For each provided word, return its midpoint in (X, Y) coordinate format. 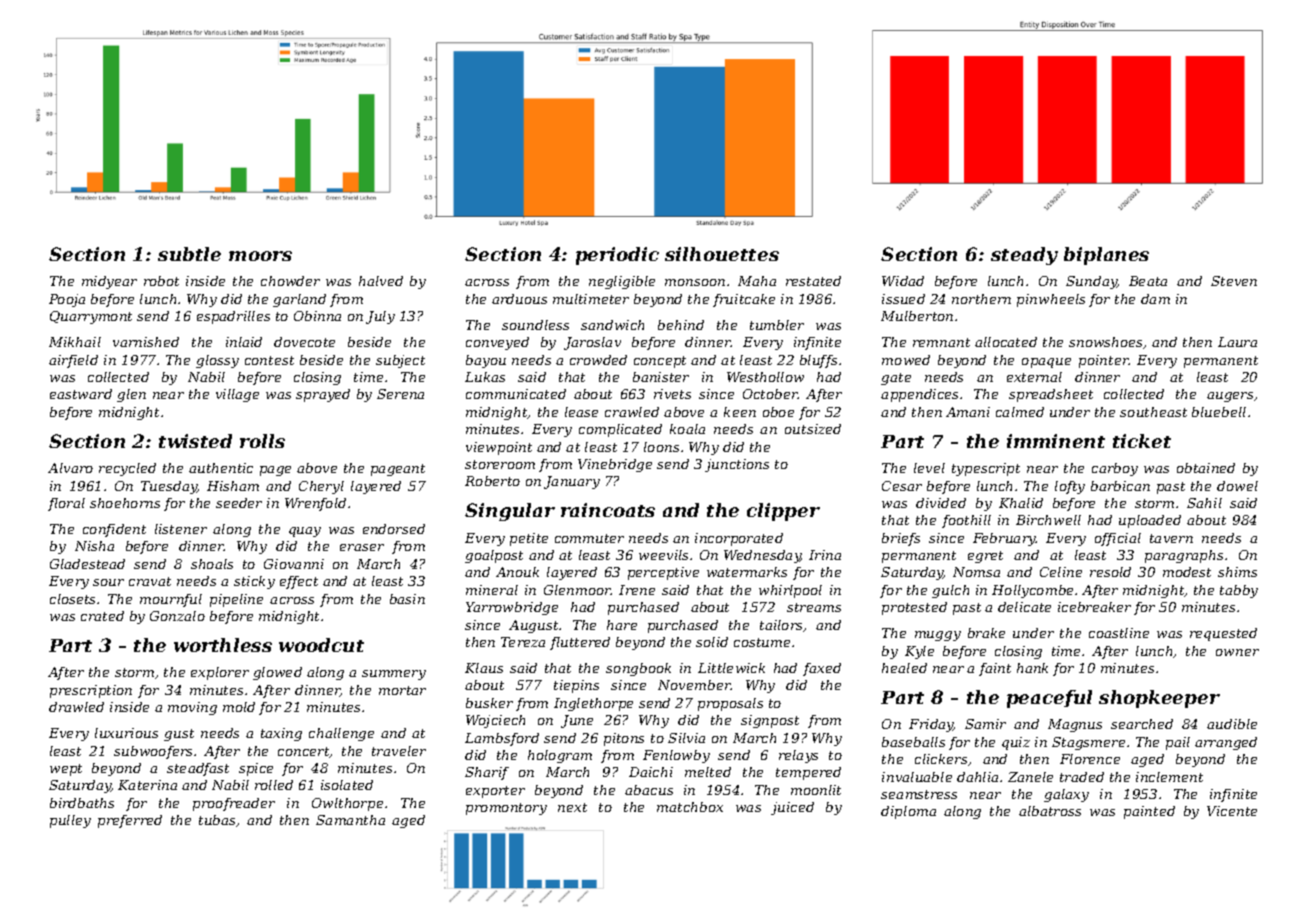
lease (581, 412)
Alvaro (70, 468)
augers (1230, 397)
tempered (808, 773)
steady (1024, 256)
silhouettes (722, 254)
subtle (189, 254)
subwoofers (153, 752)
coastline (1119, 633)
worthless (223, 645)
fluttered (580, 643)
